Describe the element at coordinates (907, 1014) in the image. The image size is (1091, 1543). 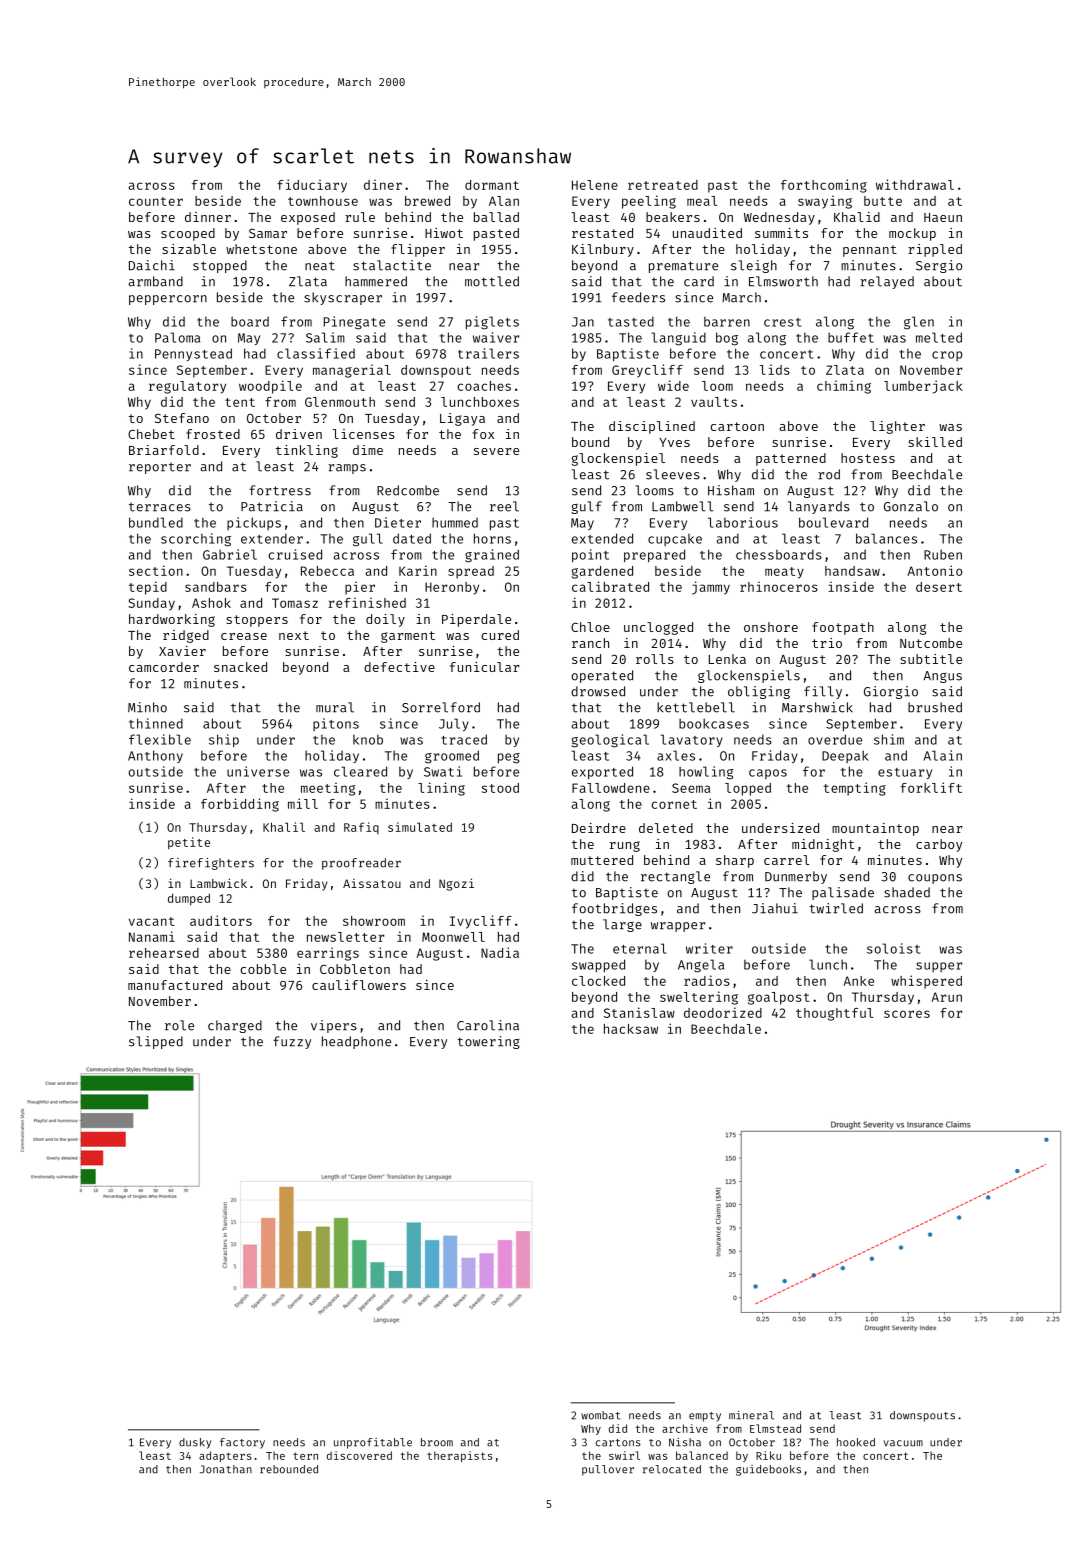
I see `scores` at that location.
